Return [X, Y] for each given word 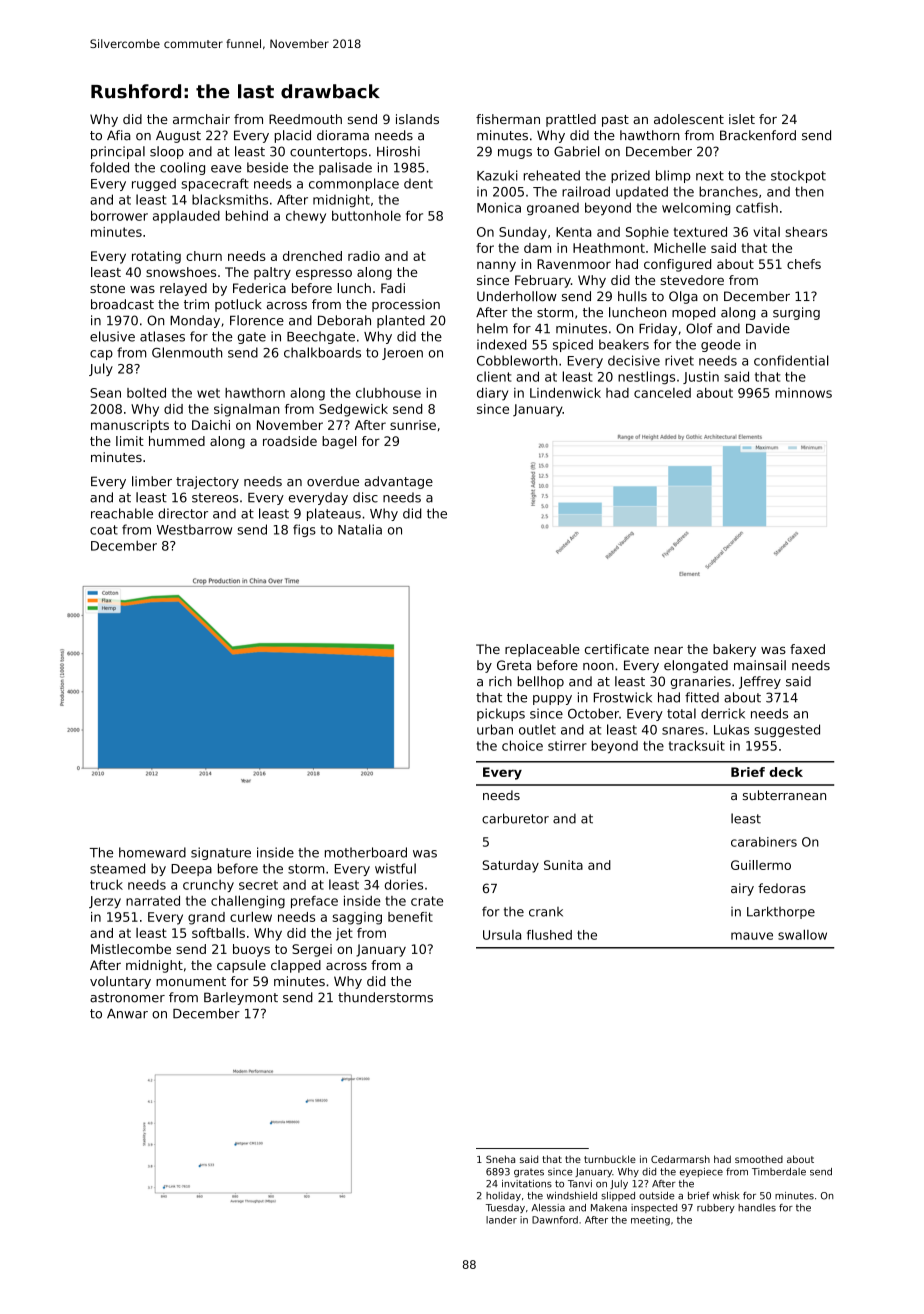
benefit [410, 917]
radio [364, 256]
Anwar [127, 1014]
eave [226, 169]
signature [221, 853]
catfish [757, 207]
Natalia [360, 529]
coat [104, 530]
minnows [803, 393]
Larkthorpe [781, 912]
